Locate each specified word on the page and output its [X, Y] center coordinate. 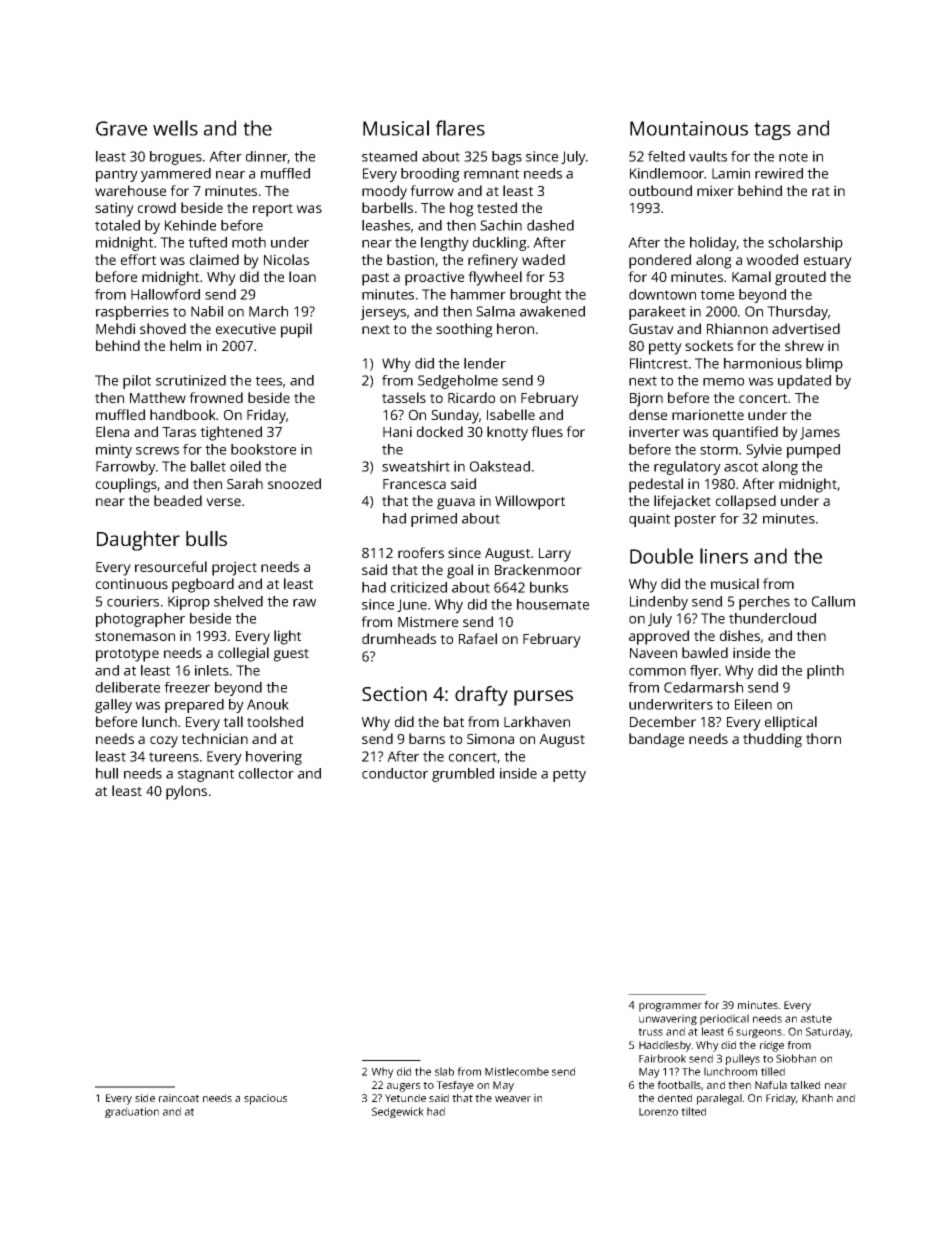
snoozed [294, 483]
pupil [296, 330]
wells [175, 128]
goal [460, 571]
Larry [555, 555]
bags [507, 158]
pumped [813, 451]
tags [772, 131]
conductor [395, 773]
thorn [823, 738]
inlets [212, 670]
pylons [186, 792]
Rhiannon [737, 328]
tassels [404, 397]
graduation [132, 1112]
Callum [833, 601]
